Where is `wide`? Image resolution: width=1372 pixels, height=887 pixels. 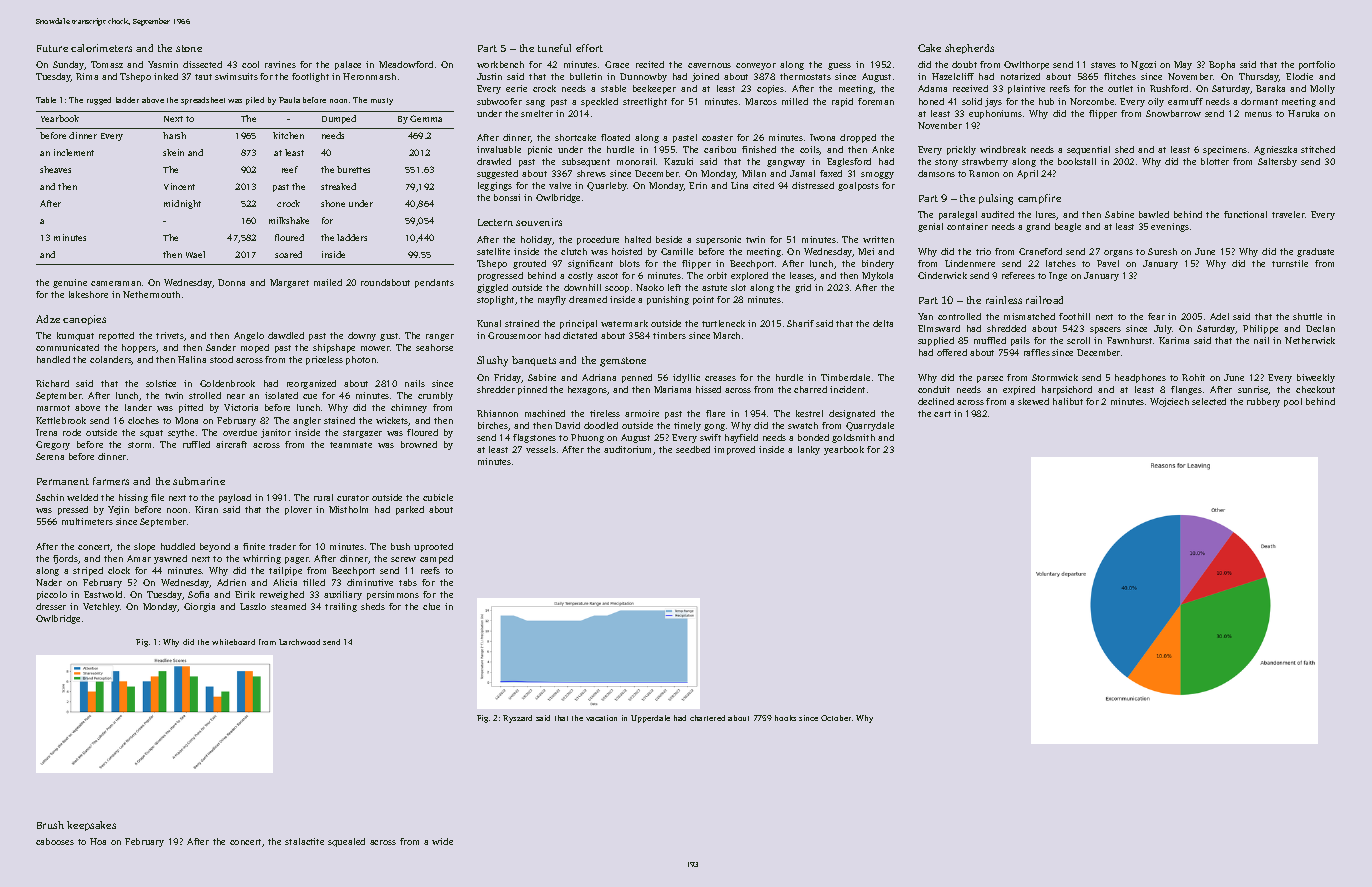 wide is located at coordinates (442, 841).
